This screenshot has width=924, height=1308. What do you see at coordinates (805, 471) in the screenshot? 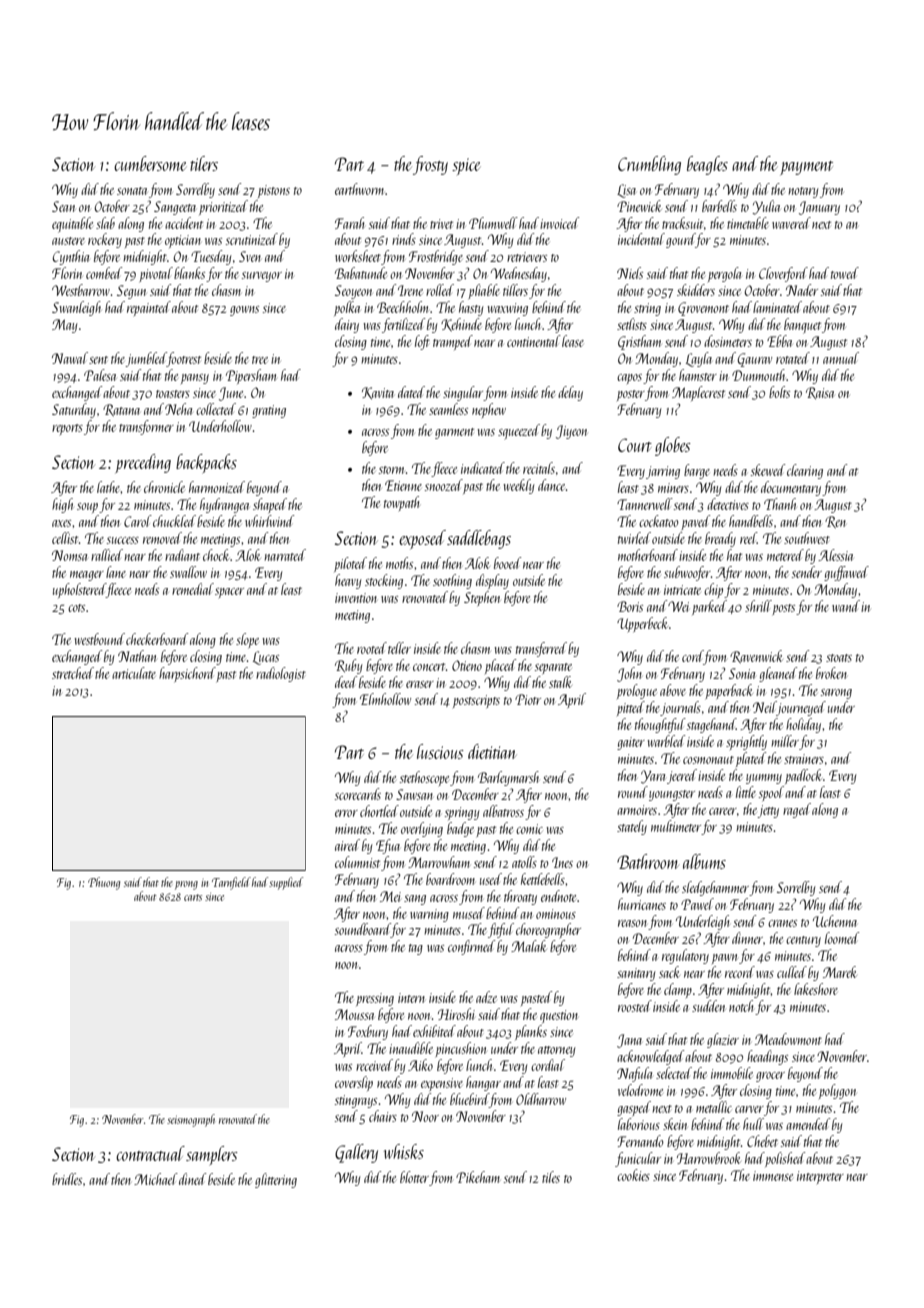
I see `clearing` at bounding box center [805, 471].
